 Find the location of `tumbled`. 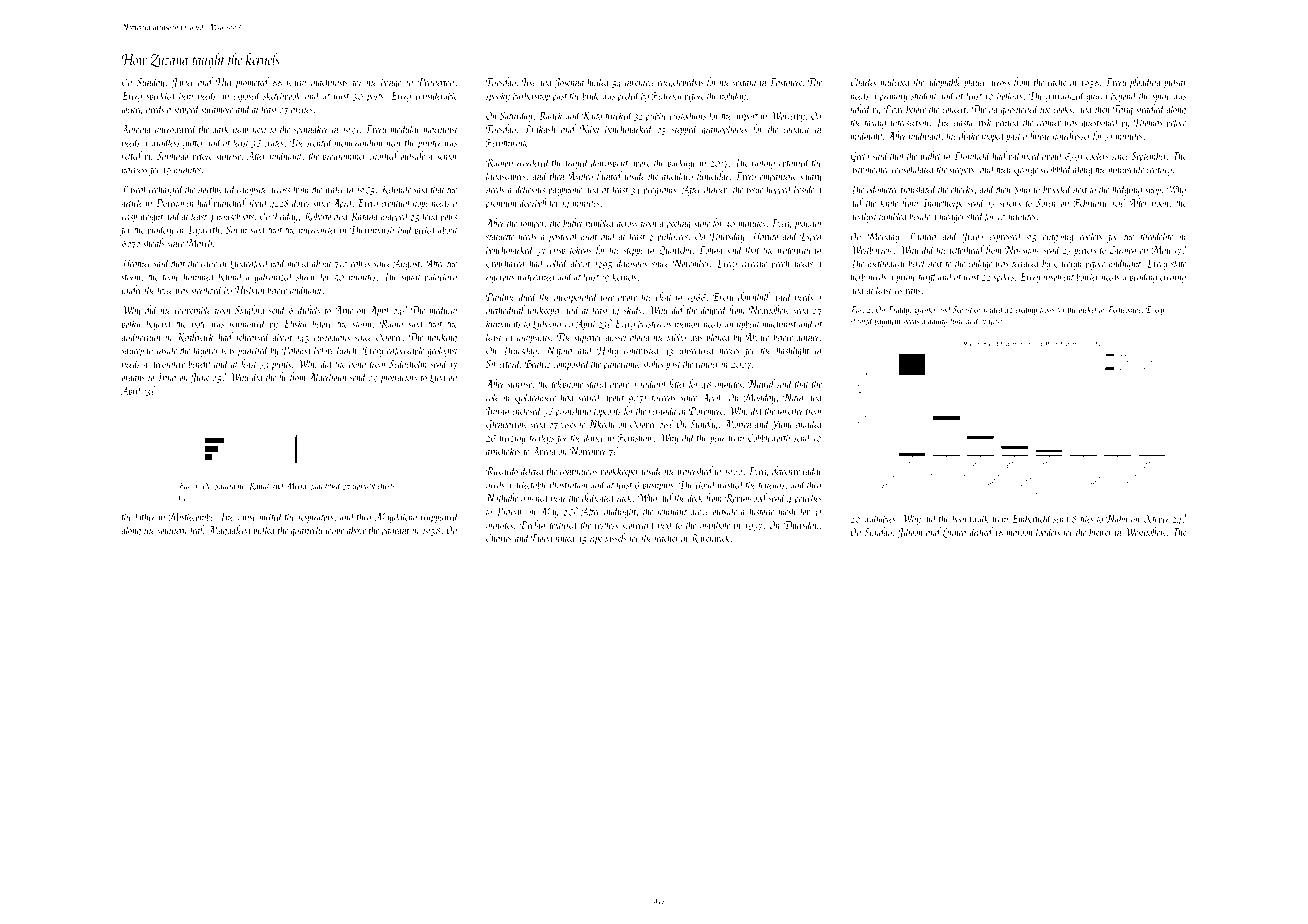

tumbled is located at coordinates (893, 216).
